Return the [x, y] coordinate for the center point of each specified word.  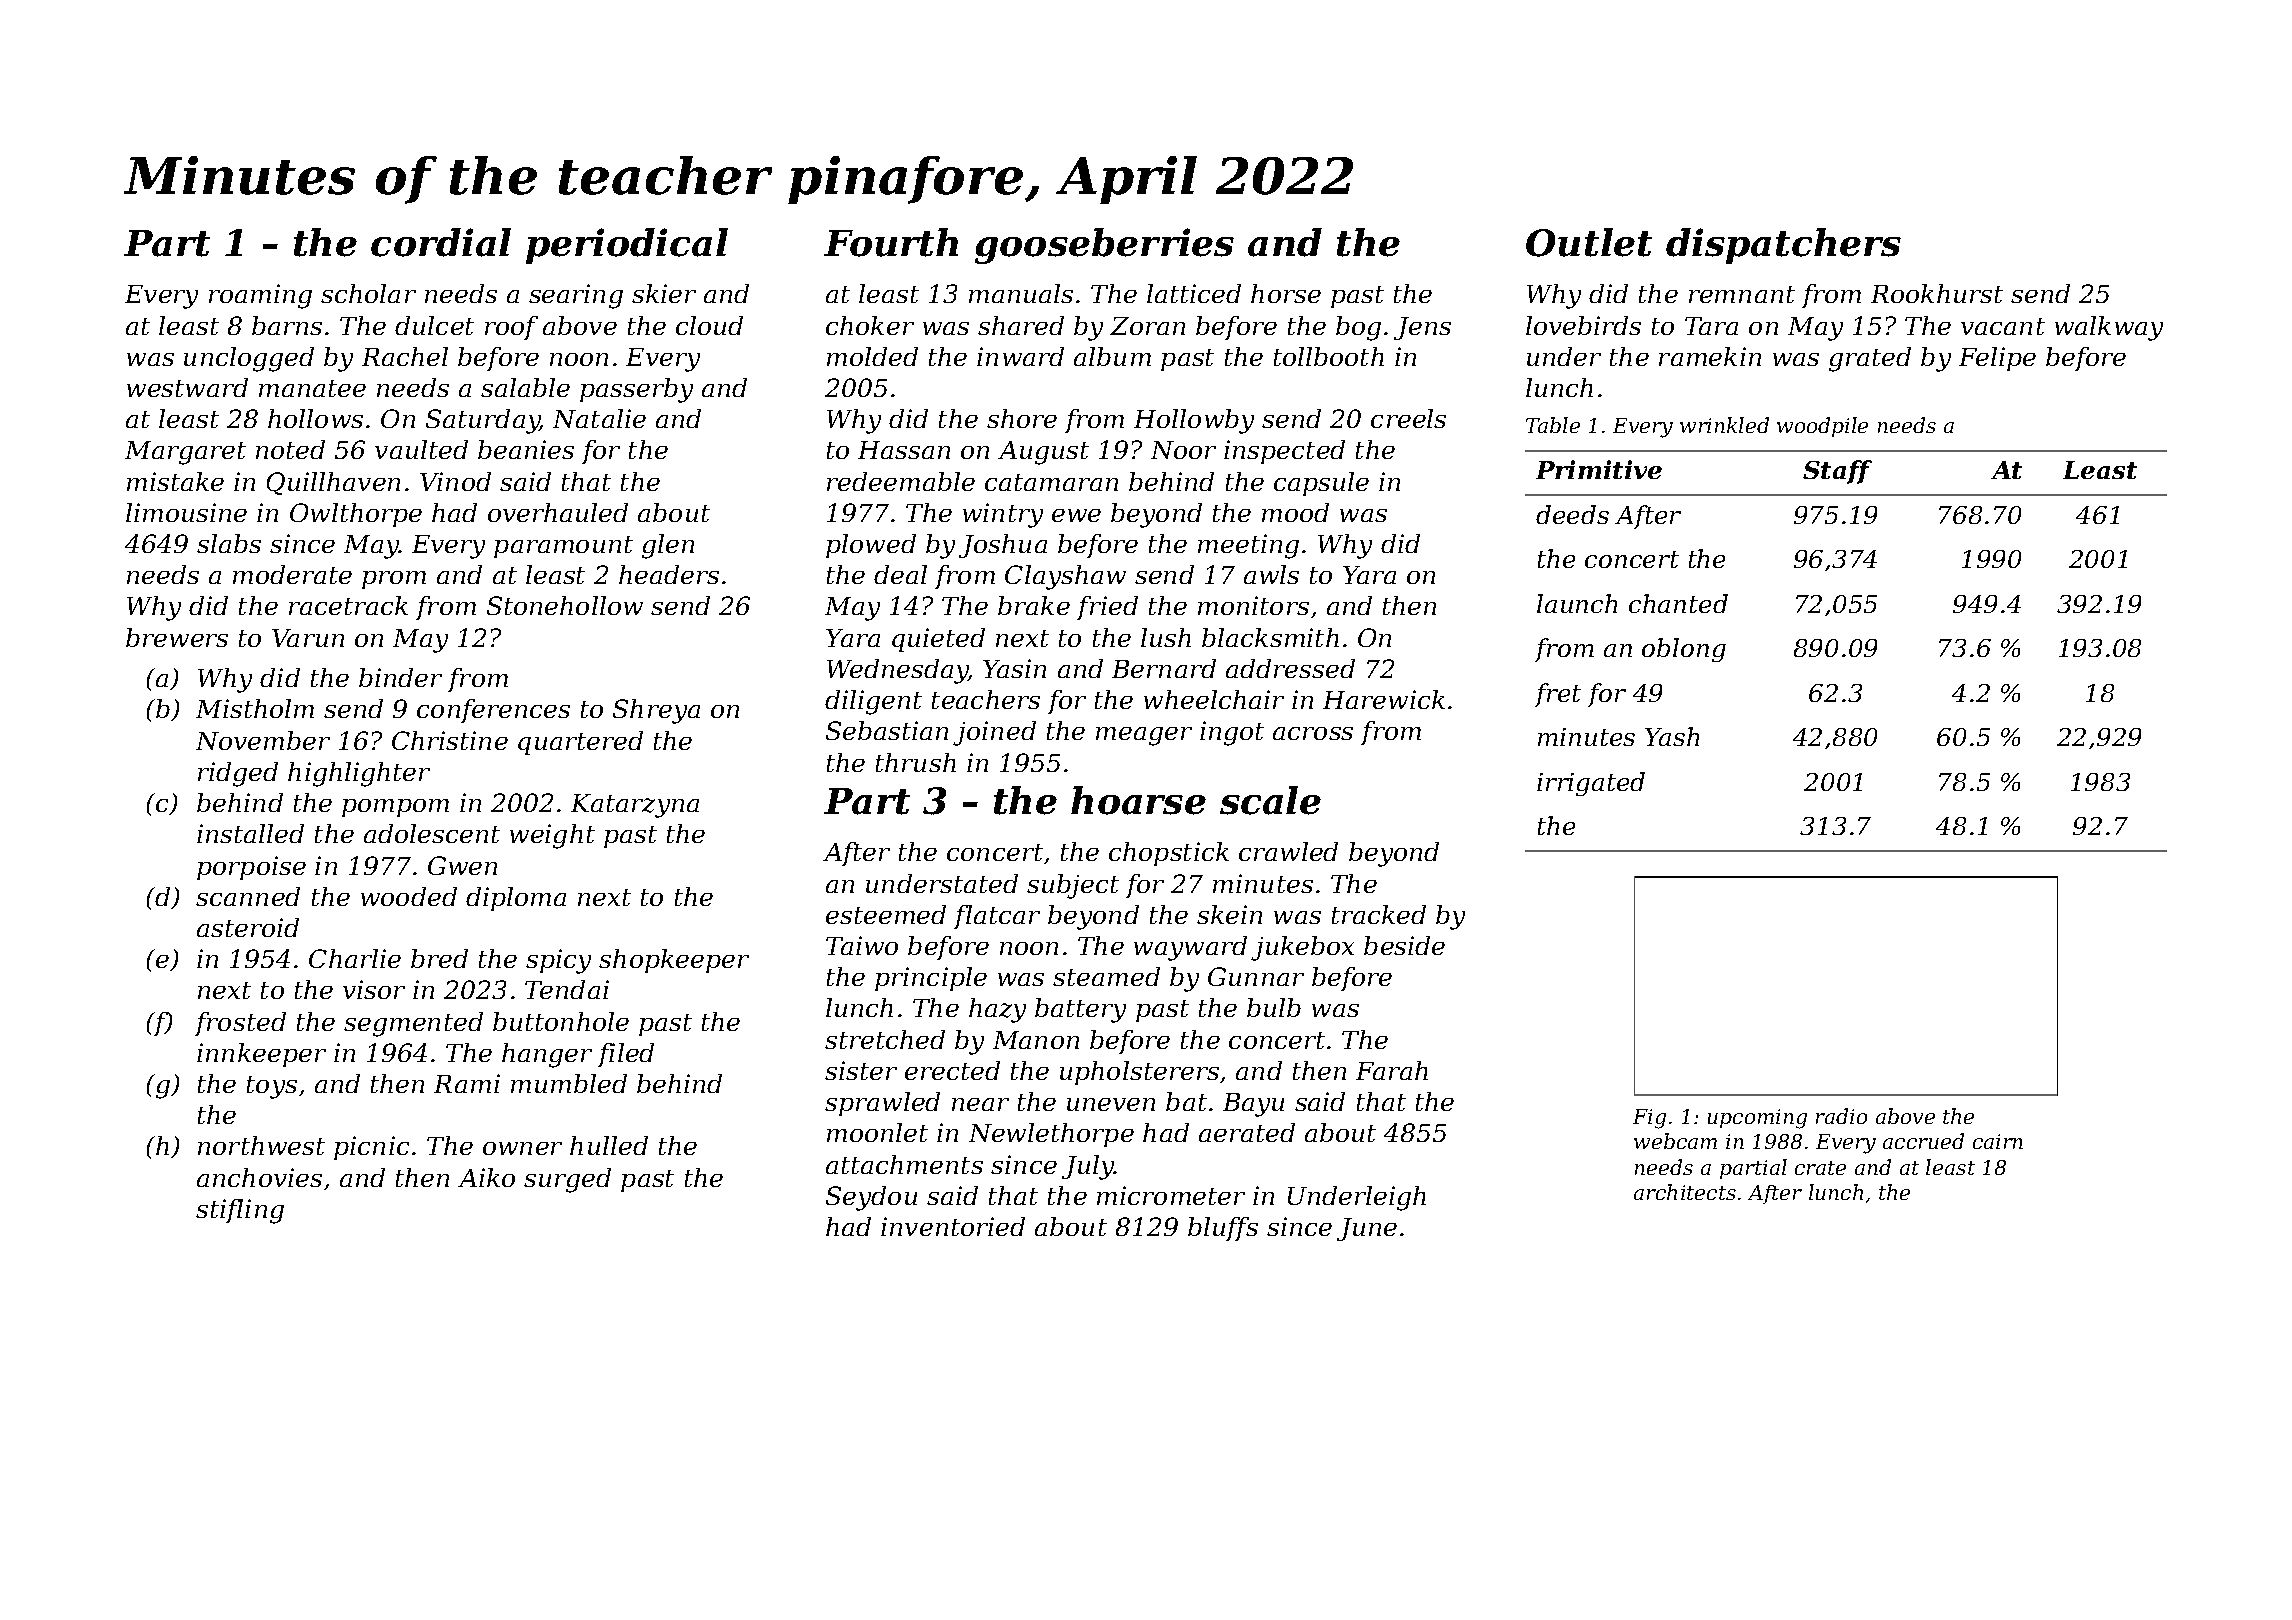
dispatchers [1783, 246]
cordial [441, 242]
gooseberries [1104, 246]
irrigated [1591, 784]
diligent [873, 702]
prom [394, 580]
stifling [240, 1211]
